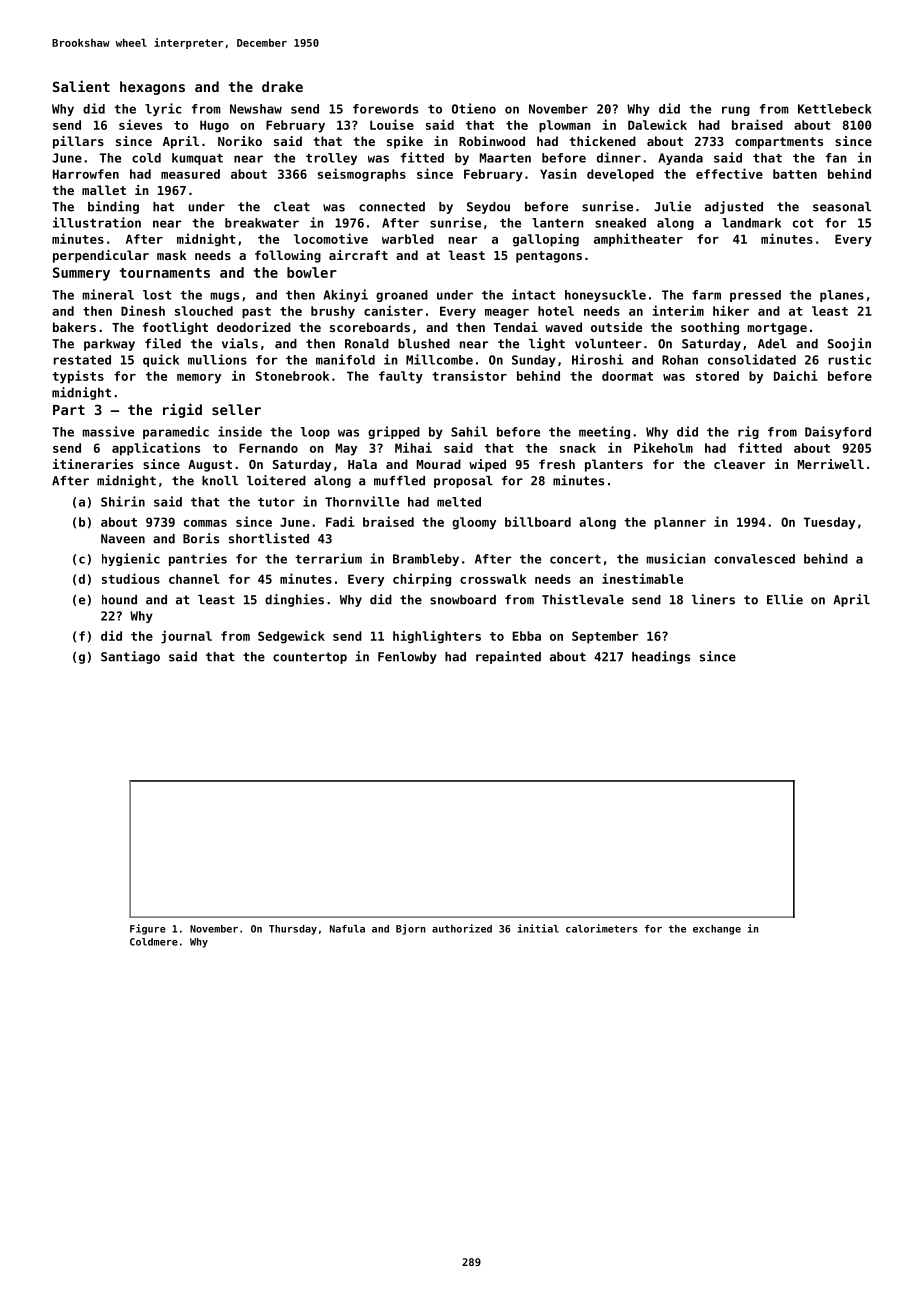 The image size is (924, 1308). Describe the element at coordinates (785, 599) in the screenshot. I see `Ellie` at that location.
